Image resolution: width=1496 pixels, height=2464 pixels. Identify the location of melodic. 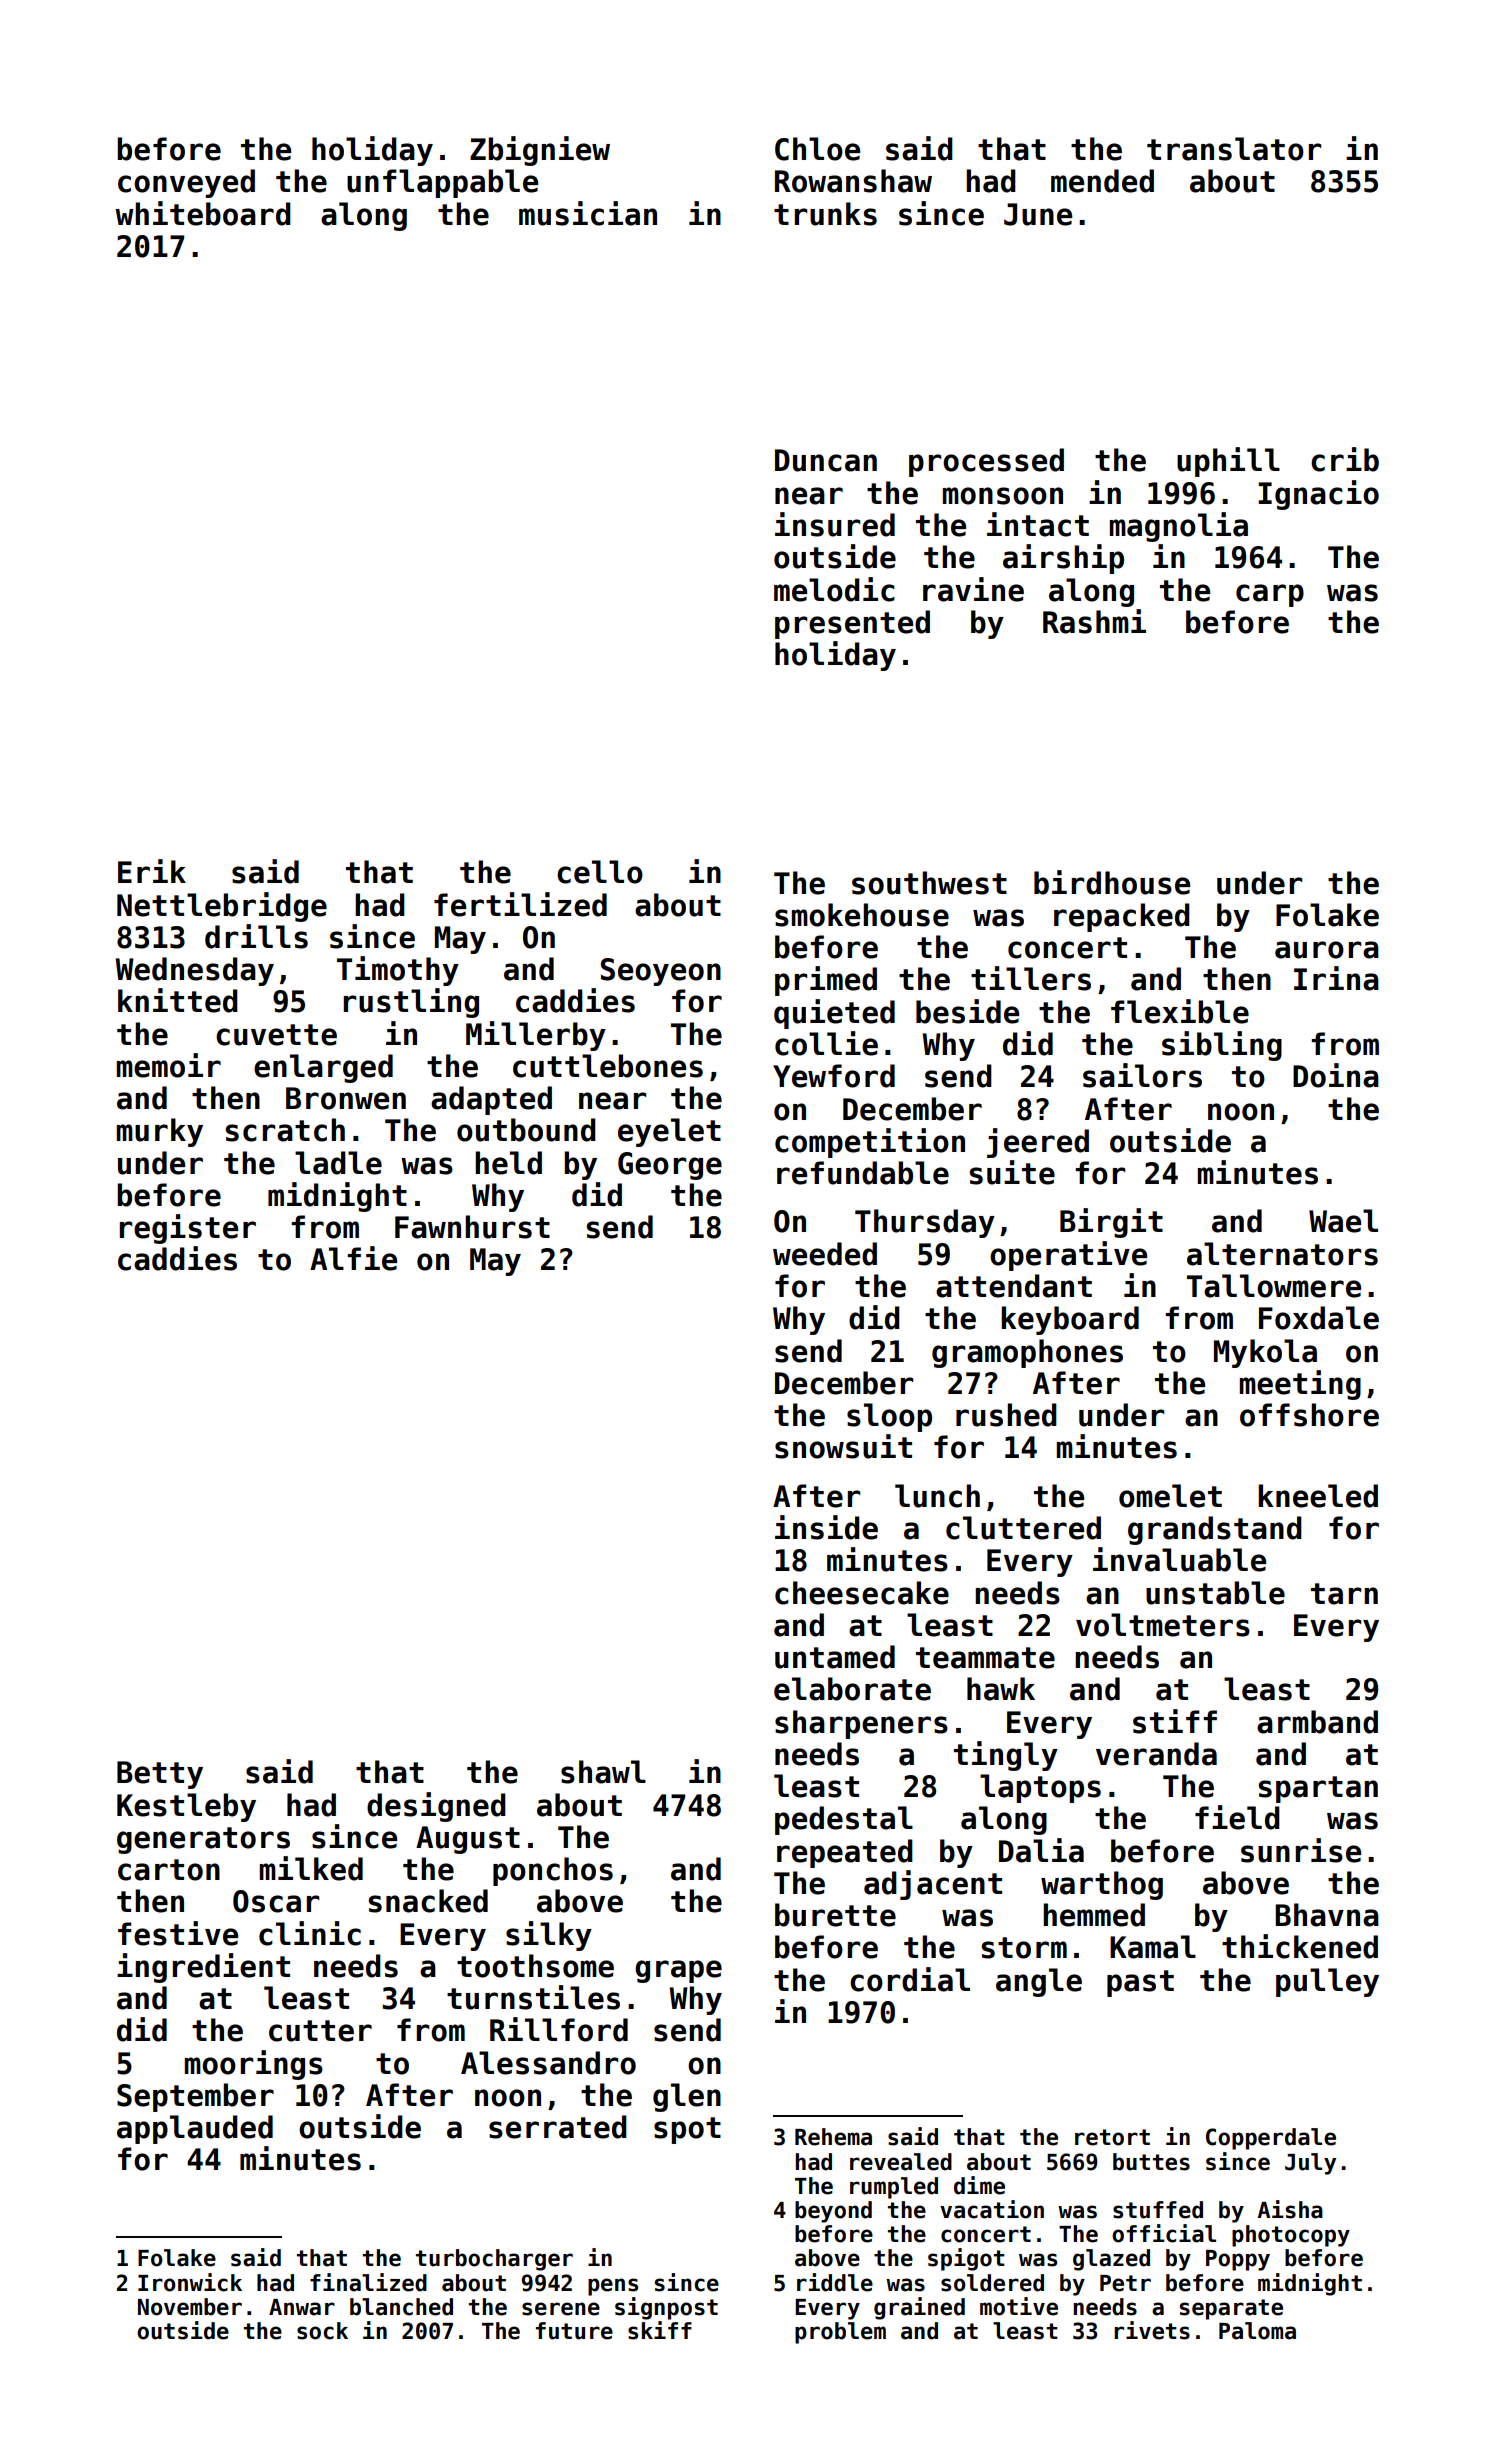
(834, 589).
